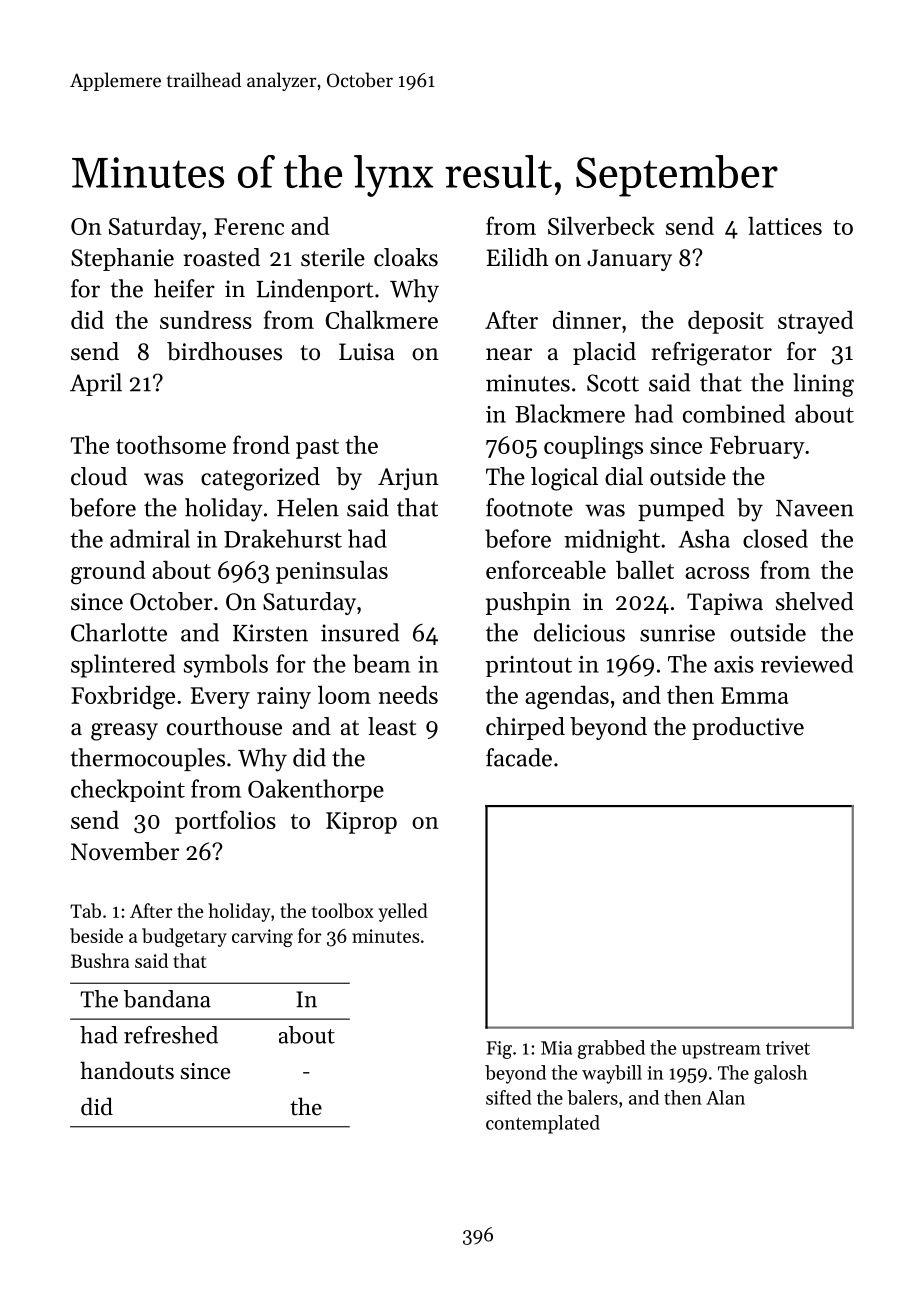 This page has height=1311, width=924. What do you see at coordinates (108, 573) in the page?
I see `ground` at bounding box center [108, 573].
